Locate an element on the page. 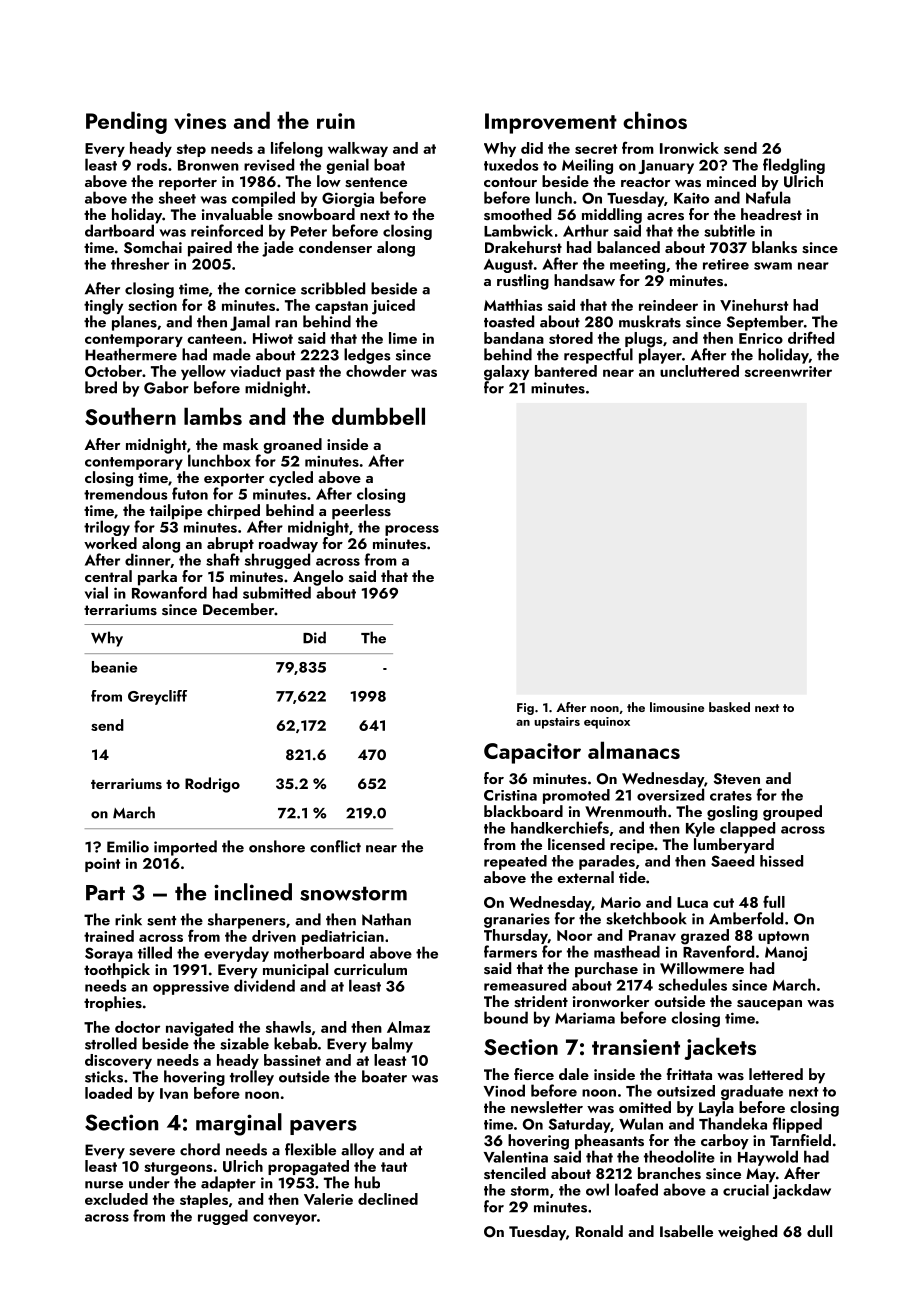 This image has width=924, height=1308. pediatrician is located at coordinates (343, 937).
